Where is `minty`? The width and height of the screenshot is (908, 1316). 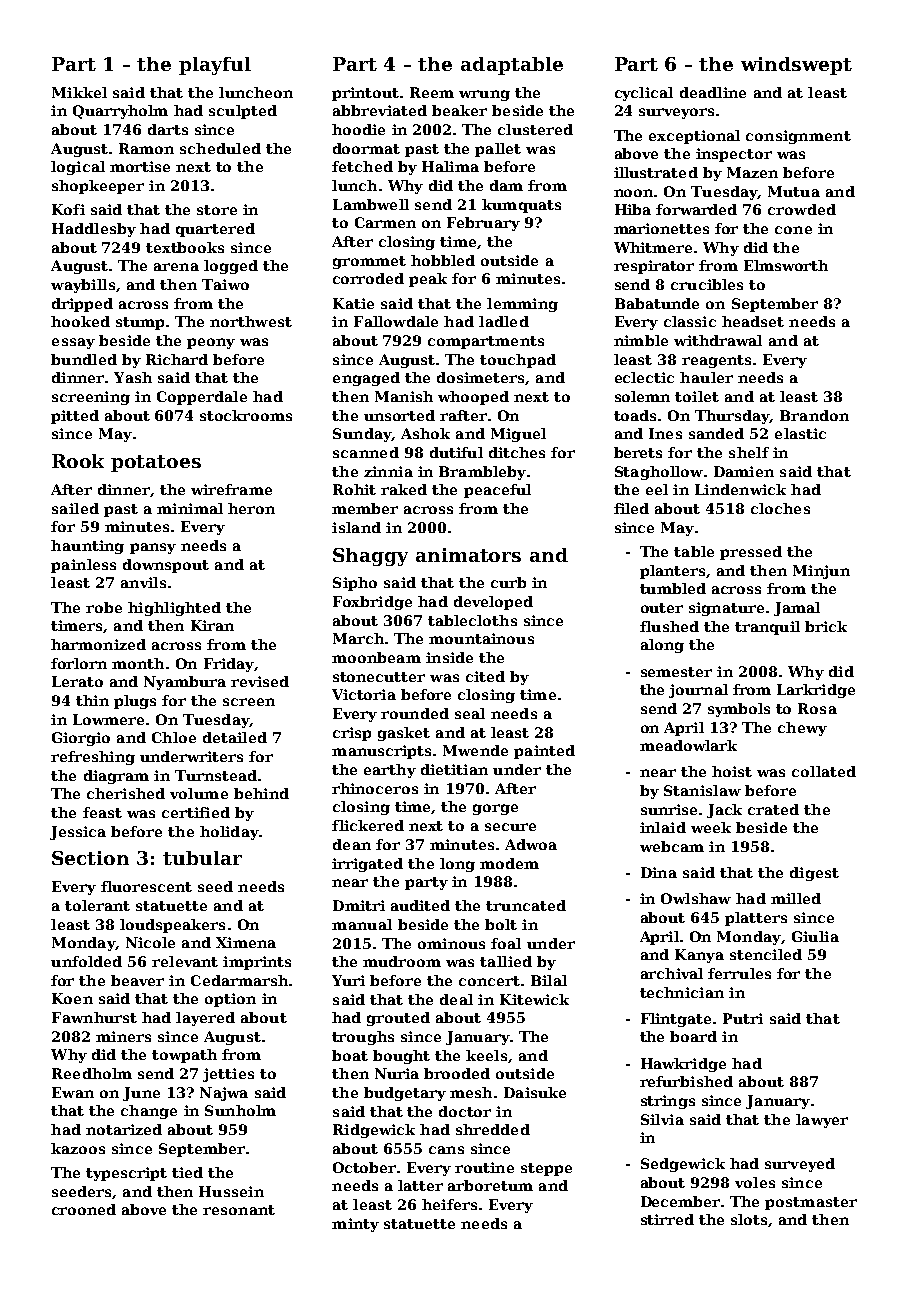 minty is located at coordinates (355, 1225).
